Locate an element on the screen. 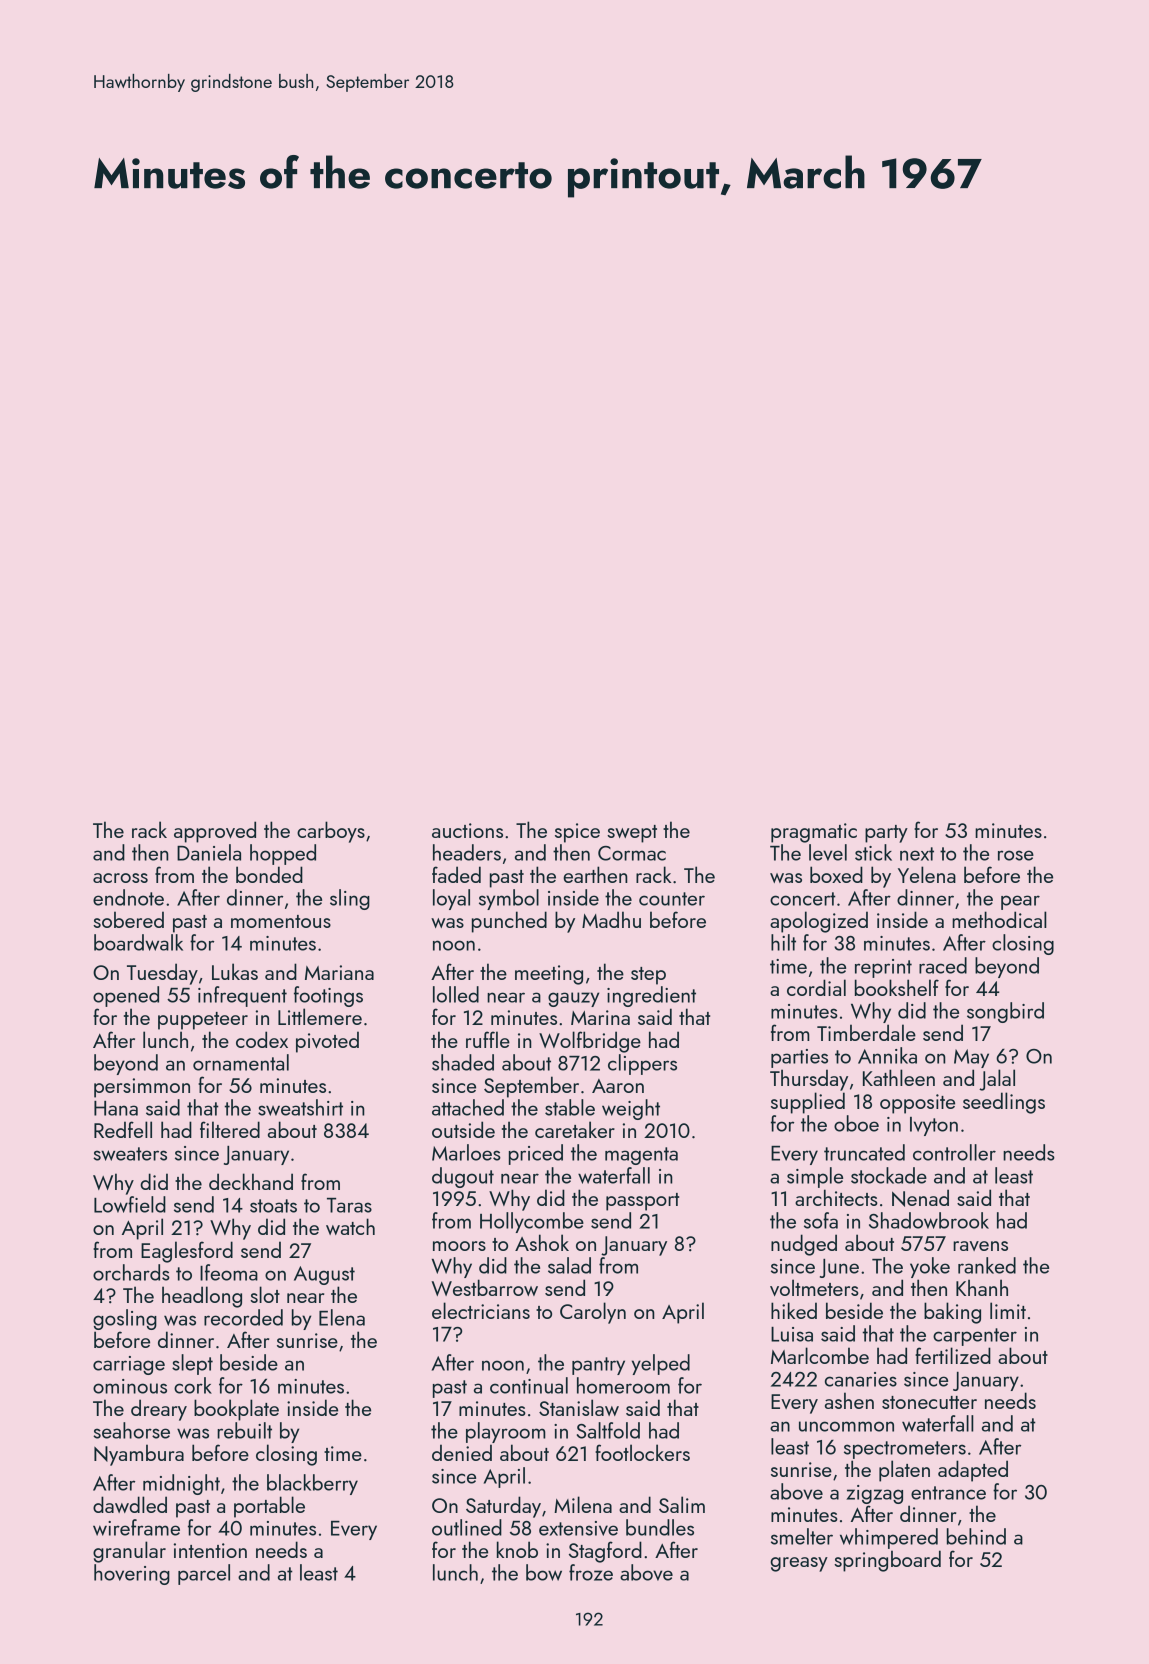  ravens is located at coordinates (980, 1246).
